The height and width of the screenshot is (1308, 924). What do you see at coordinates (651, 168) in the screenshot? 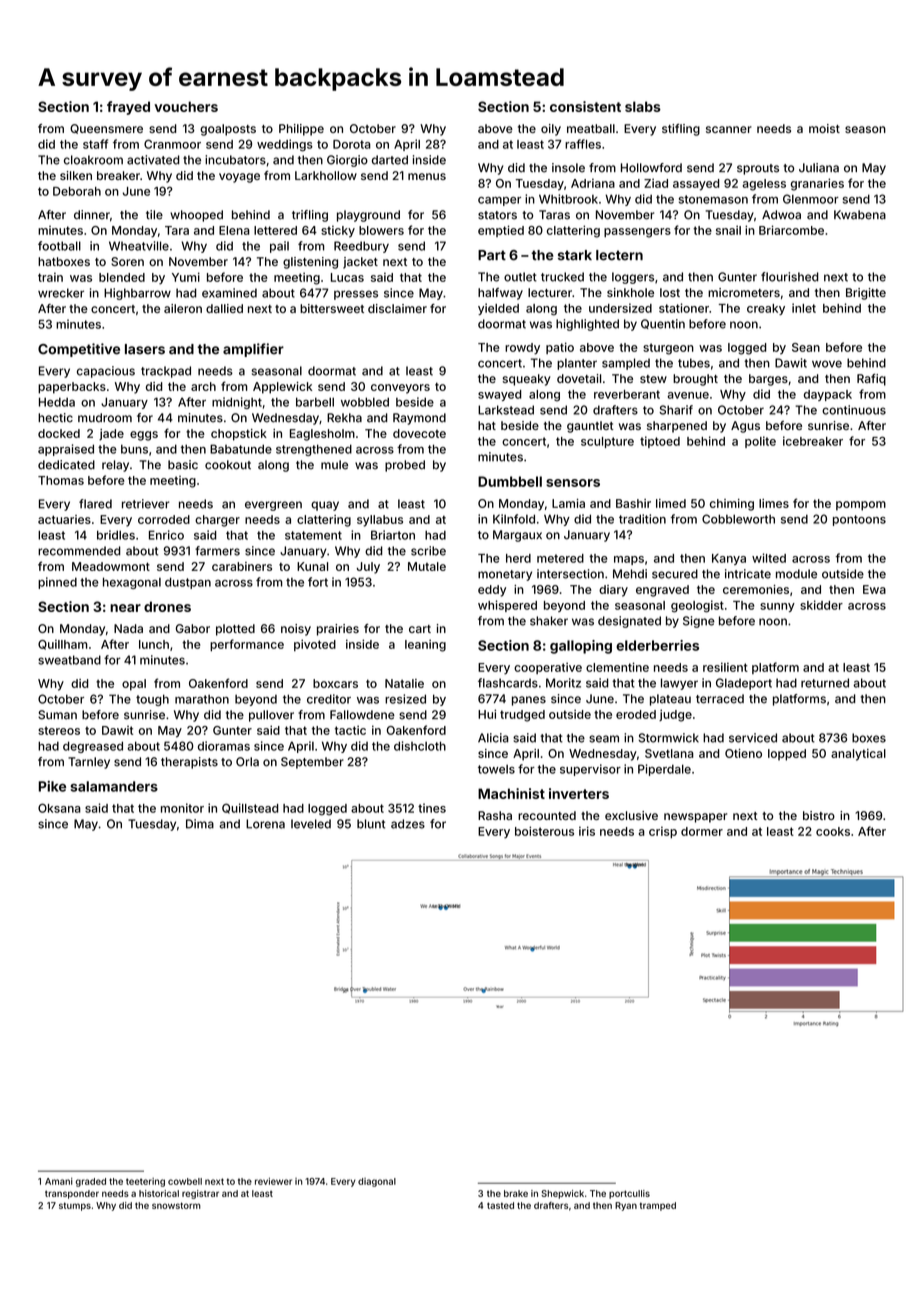
I see `Hollowford` at bounding box center [651, 168].
